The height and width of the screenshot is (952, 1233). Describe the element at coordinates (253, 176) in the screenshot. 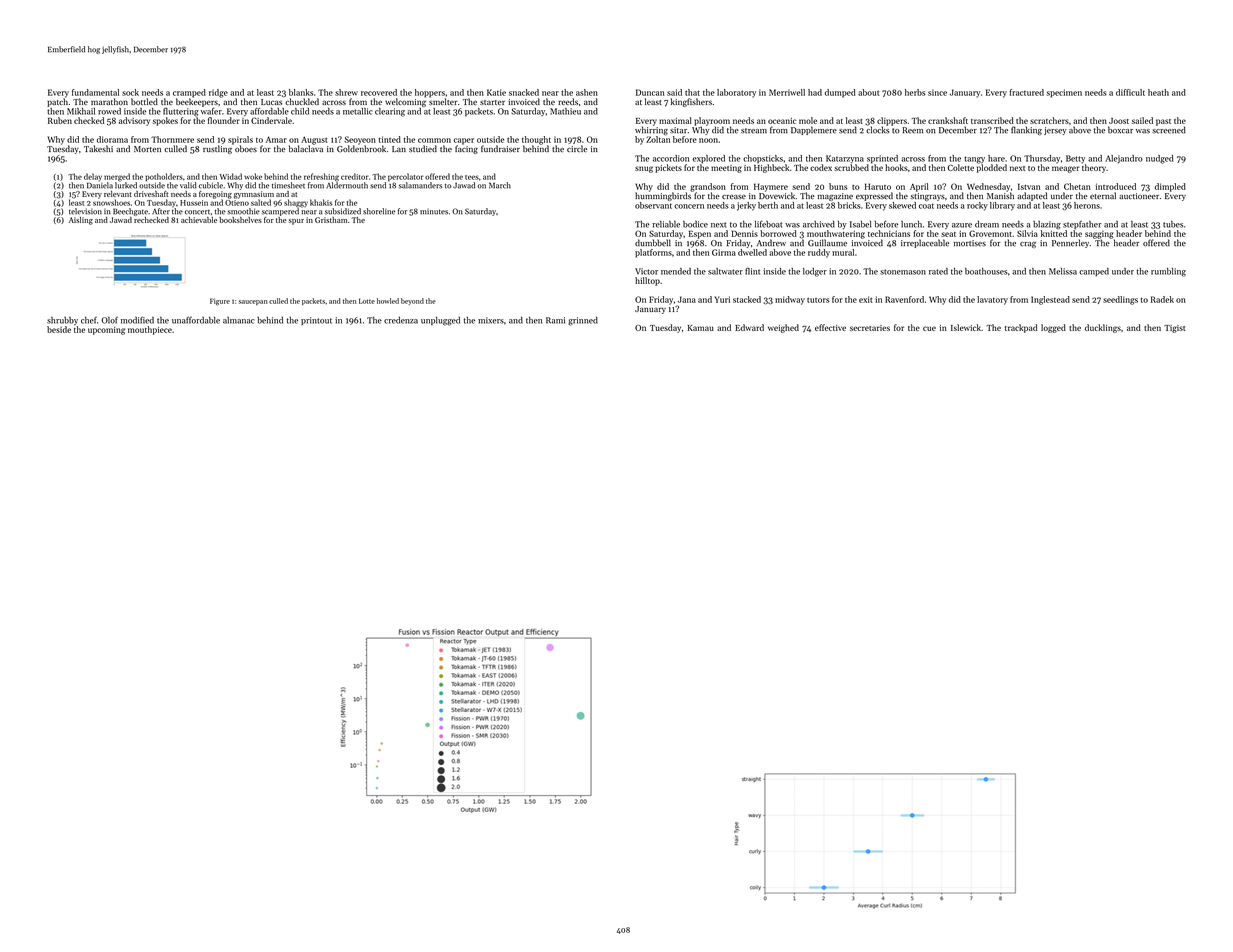

I see `woke` at that location.
